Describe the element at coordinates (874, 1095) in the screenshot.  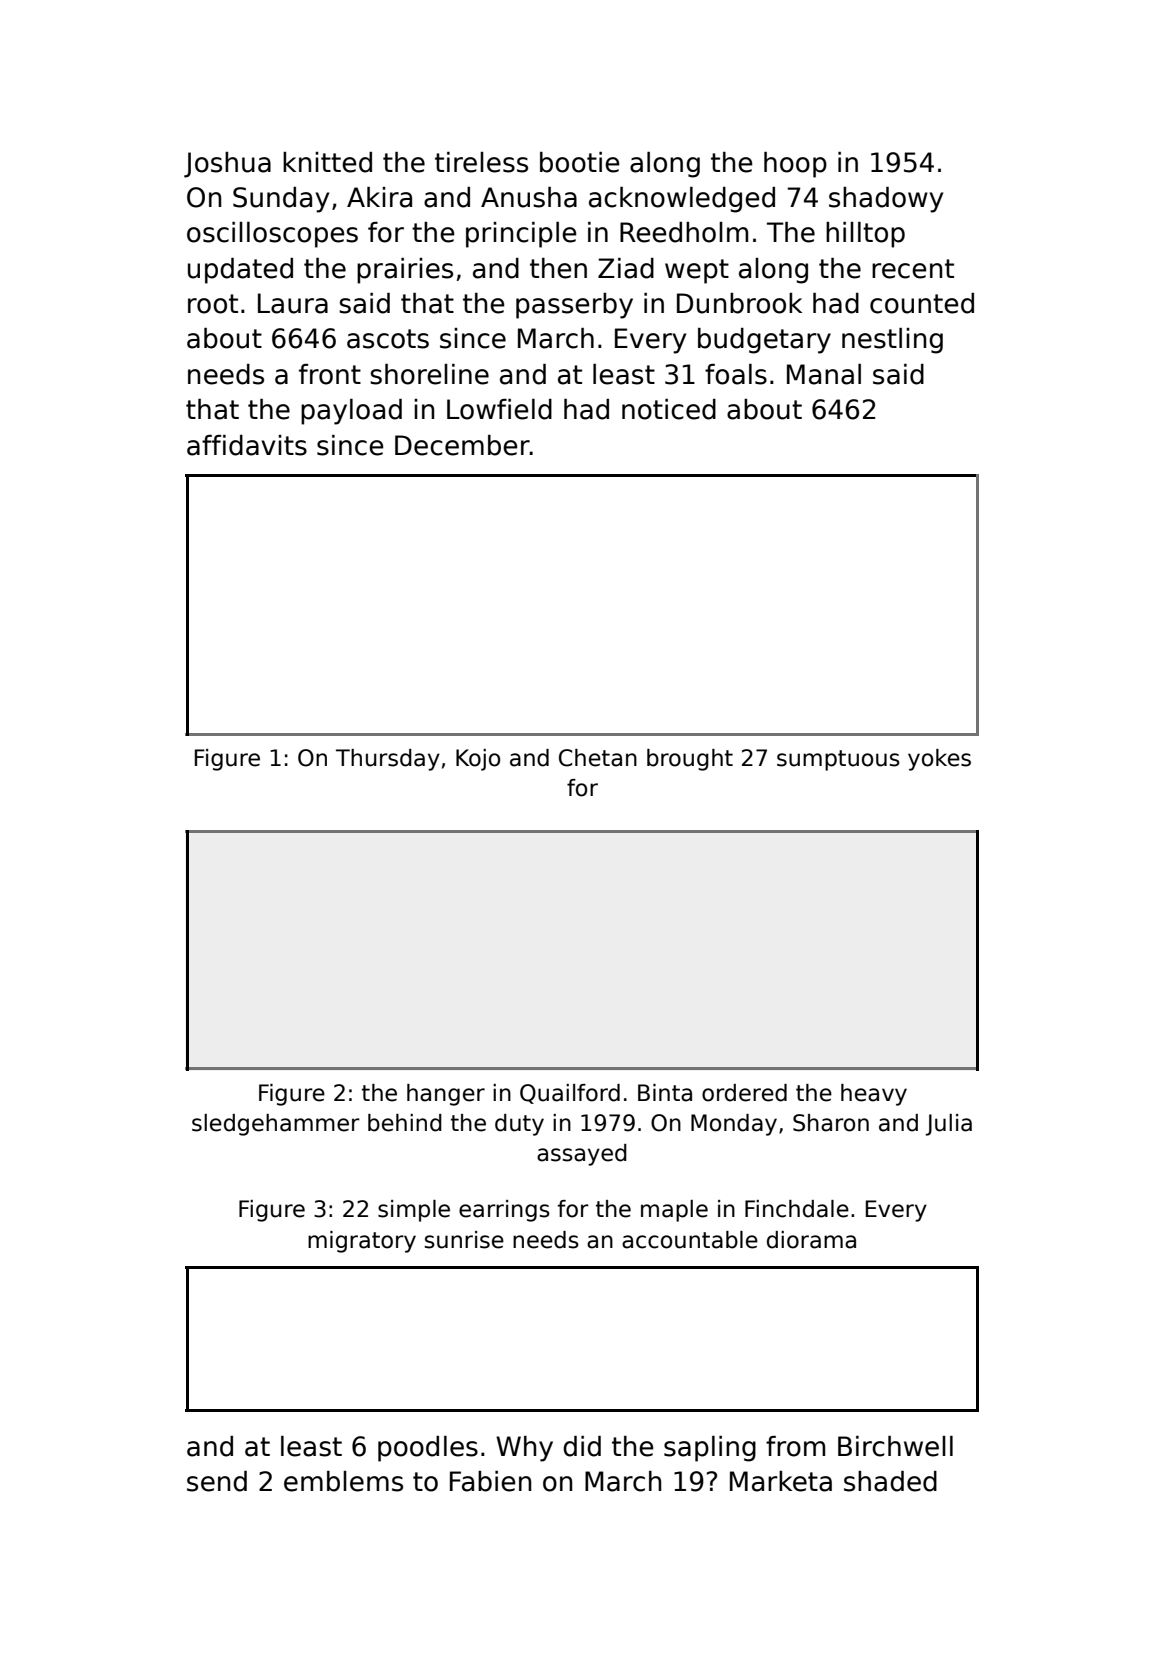
I see `heavy` at that location.
